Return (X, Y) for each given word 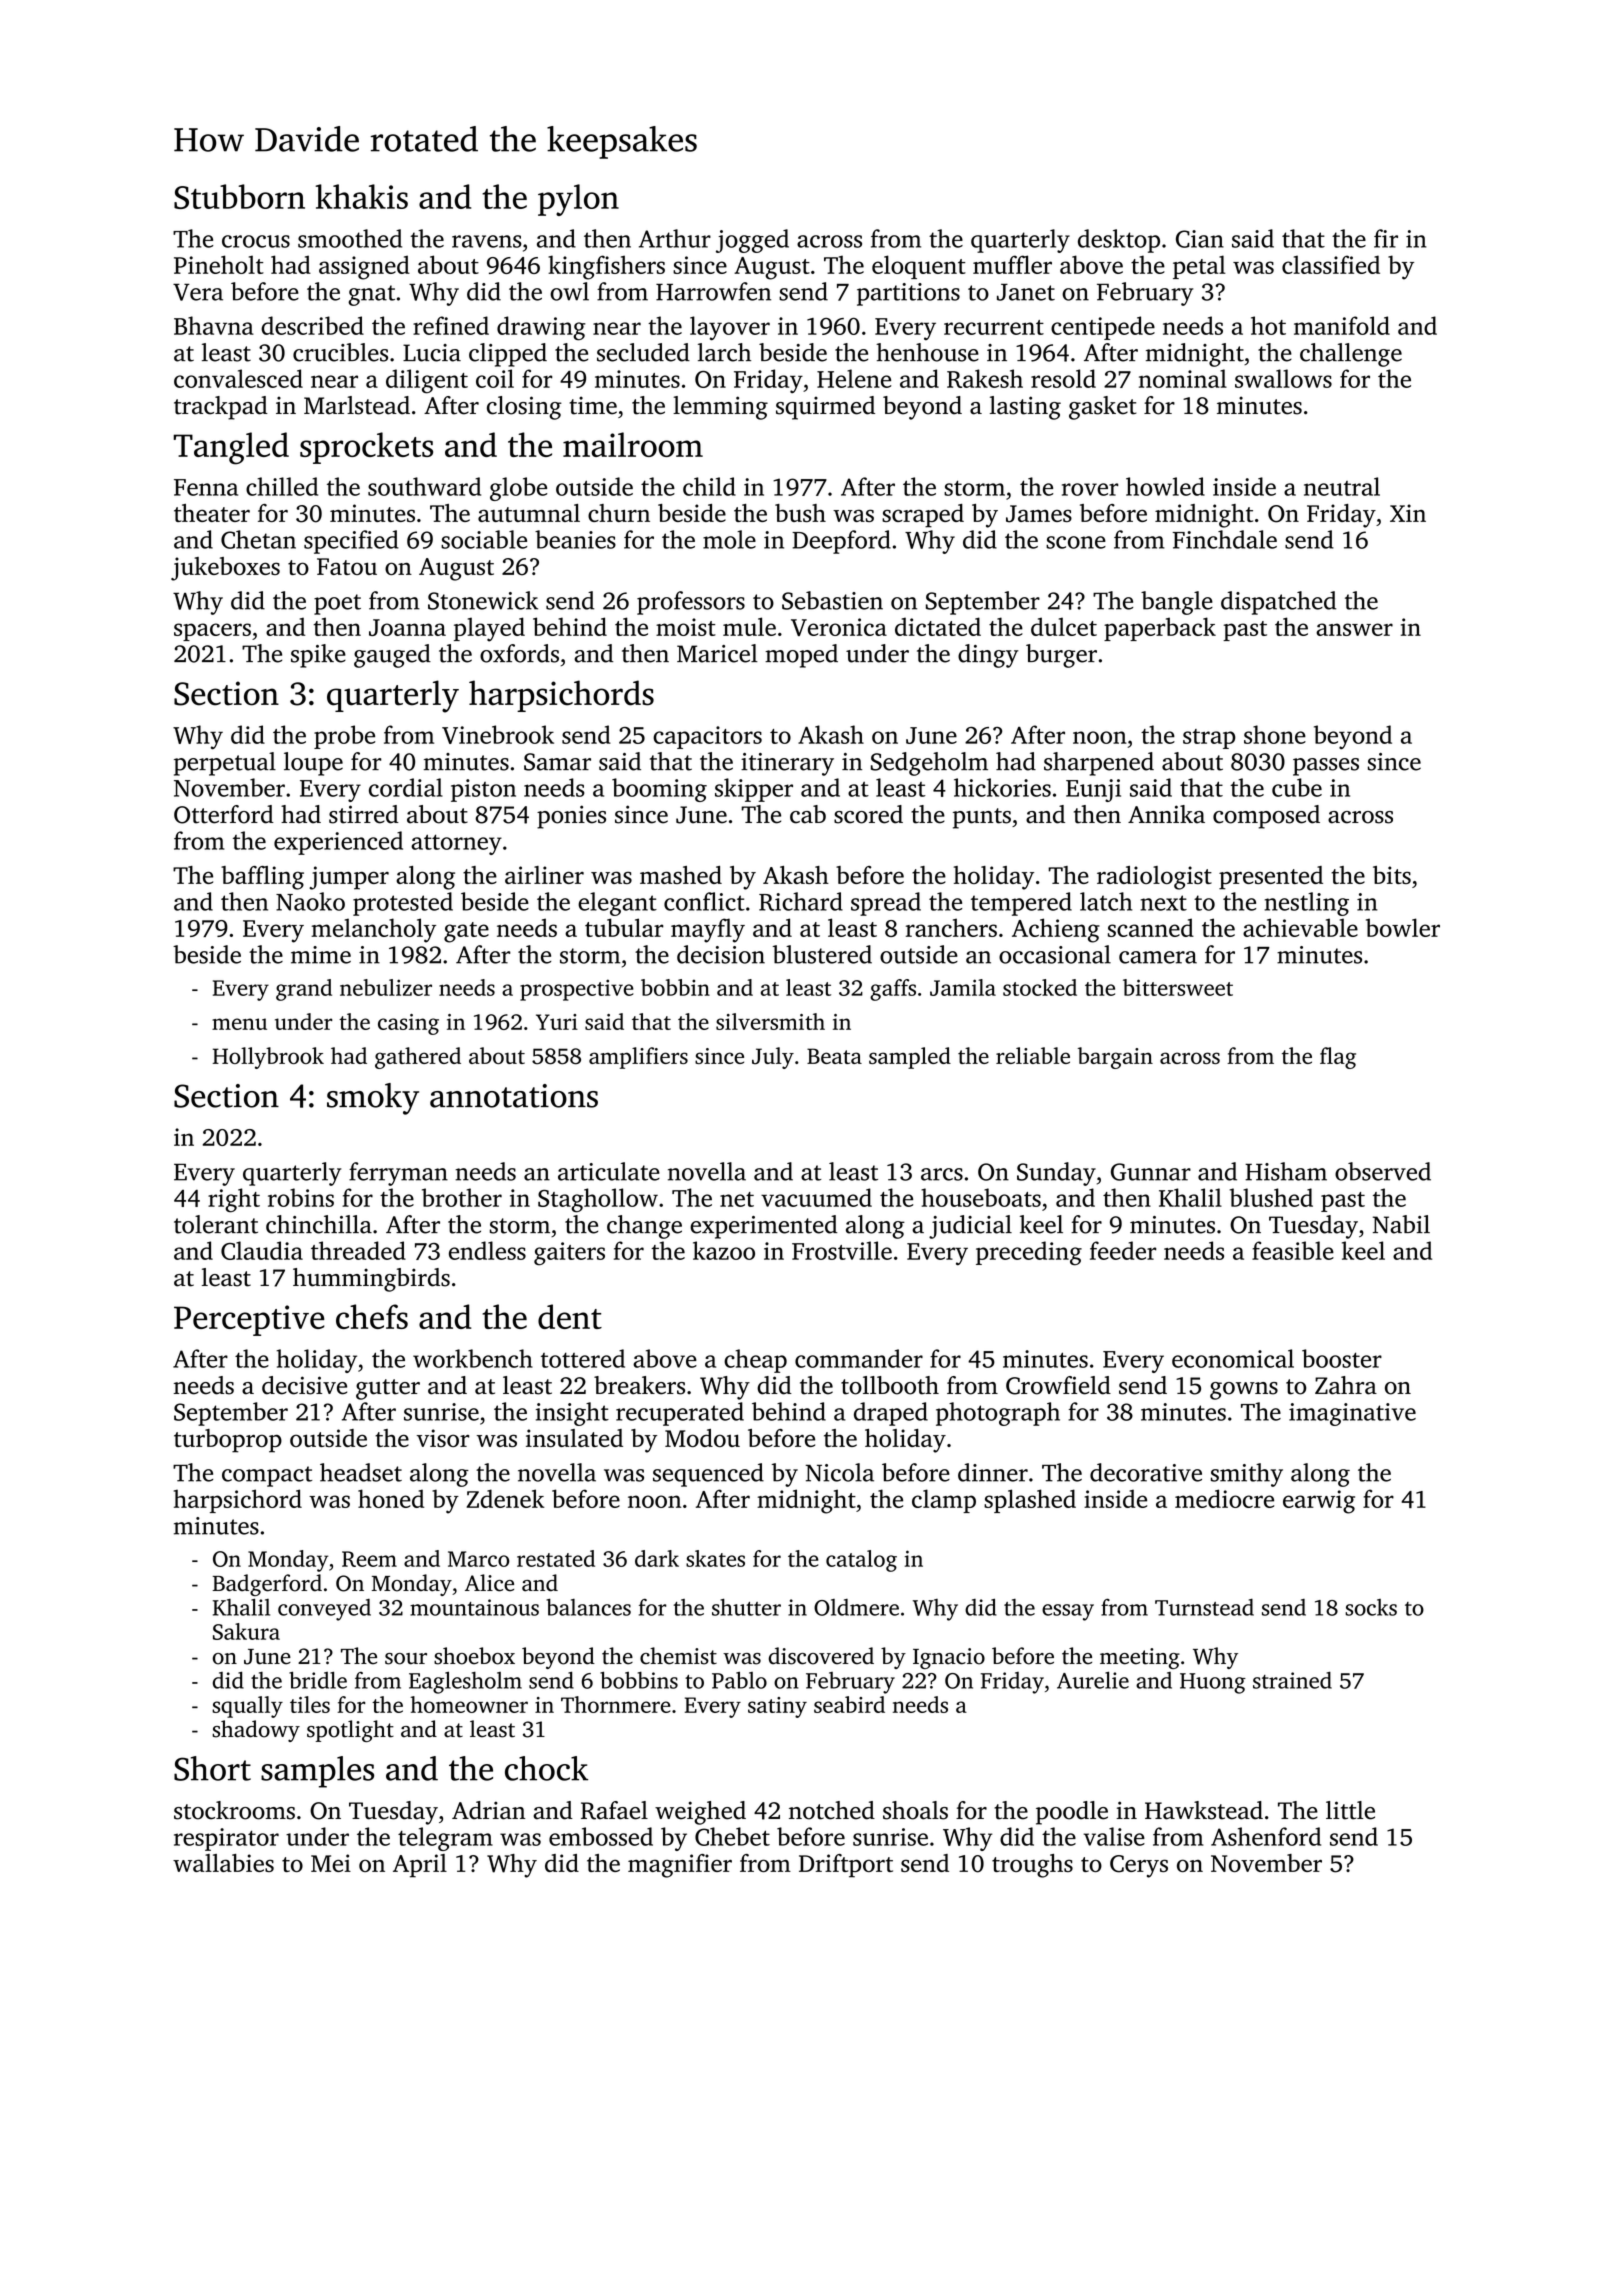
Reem (369, 1559)
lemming (720, 408)
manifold (1342, 325)
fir (1386, 238)
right (234, 1200)
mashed (681, 875)
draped (891, 1414)
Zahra (1346, 1385)
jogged (752, 241)
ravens (487, 241)
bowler (1403, 927)
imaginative (1352, 1414)
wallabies (223, 1863)
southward (424, 486)
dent (570, 1316)
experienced (338, 843)
